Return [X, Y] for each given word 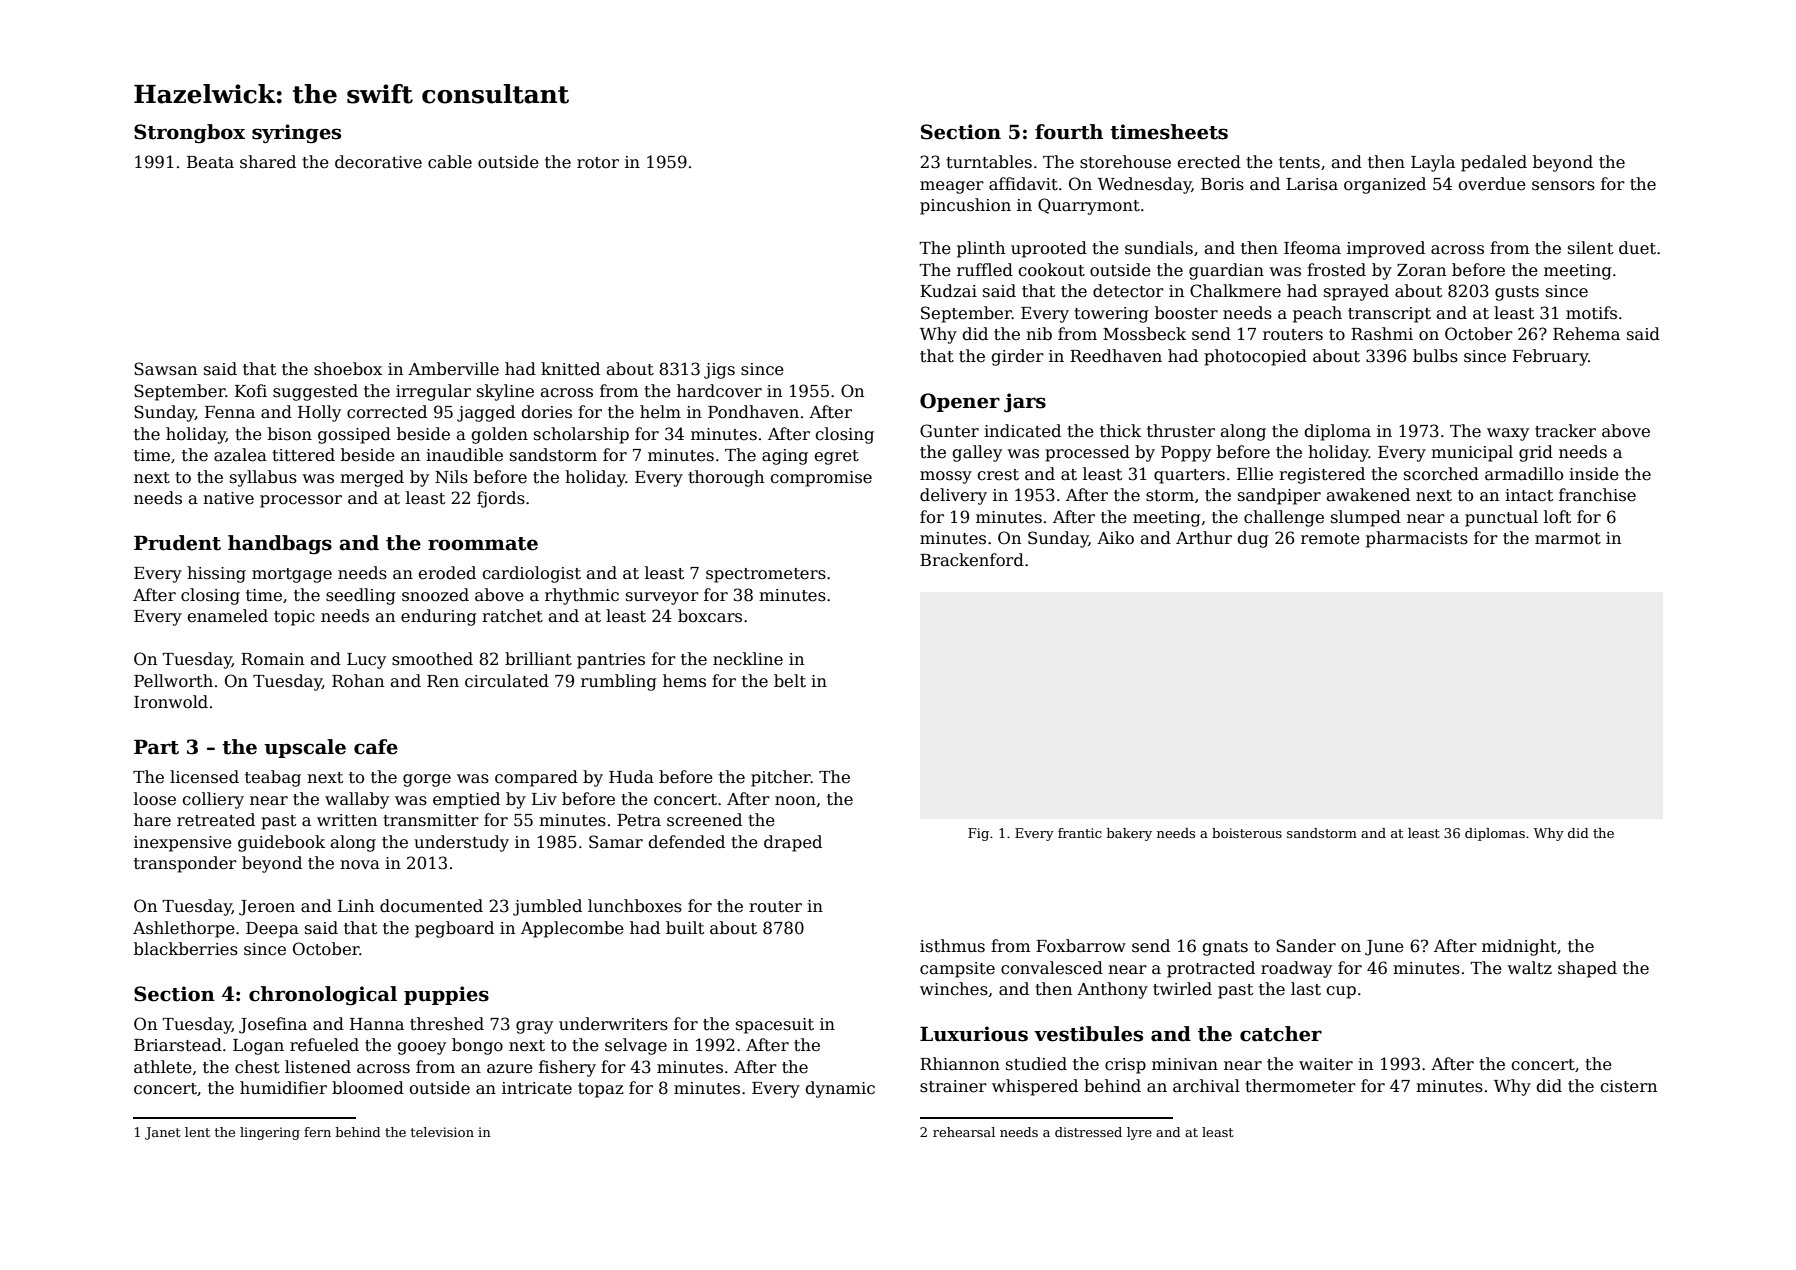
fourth [1069, 132]
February [1550, 357]
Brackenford [972, 560]
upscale [305, 748]
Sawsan [165, 369]
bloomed [368, 1088]
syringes [296, 133]
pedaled [1494, 163]
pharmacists [1417, 539]
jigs [719, 371]
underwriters [613, 1024]
